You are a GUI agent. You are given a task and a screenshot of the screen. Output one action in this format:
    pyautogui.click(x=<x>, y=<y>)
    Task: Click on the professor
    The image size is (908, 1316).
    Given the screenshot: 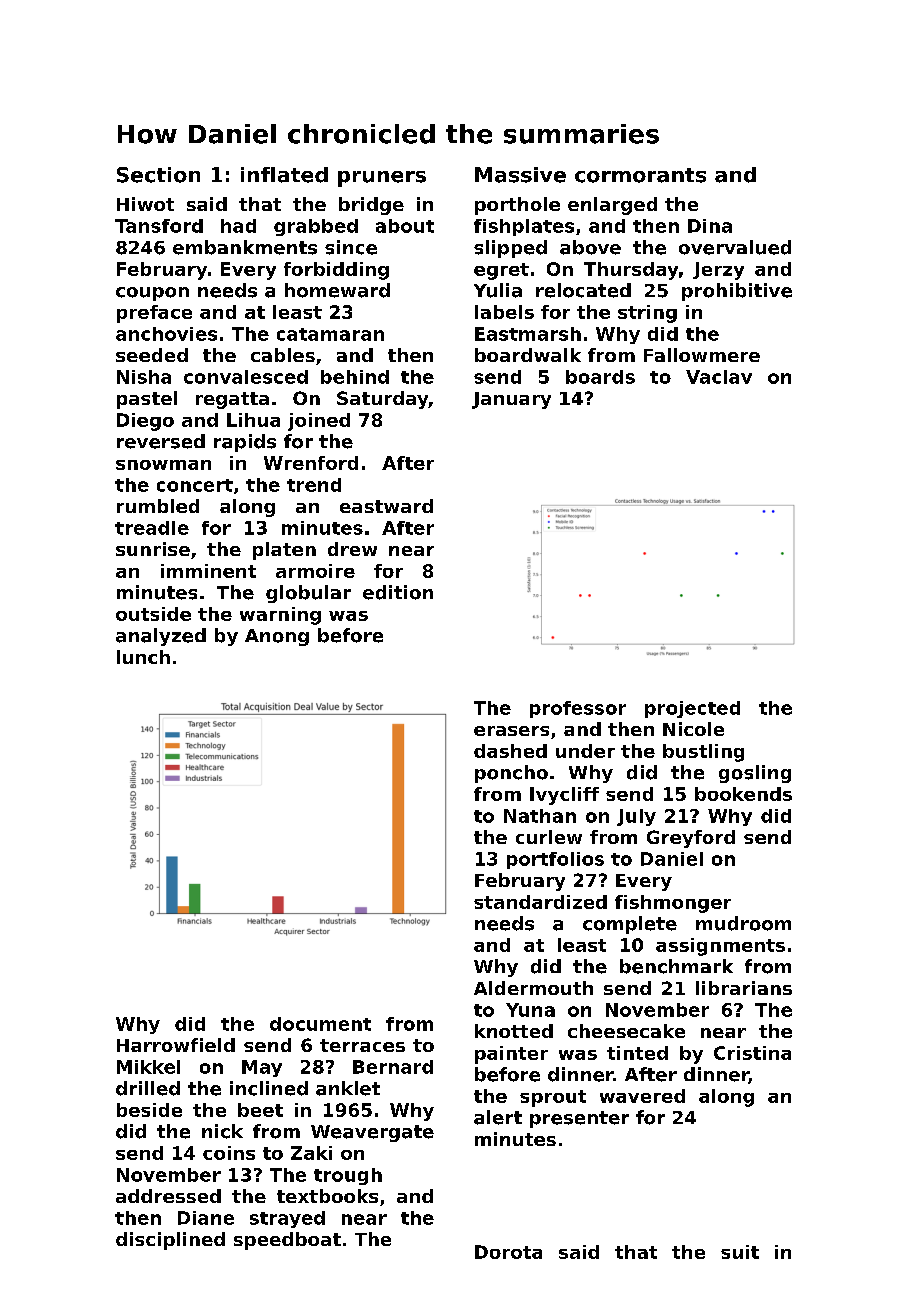 What is the action you would take?
    pyautogui.click(x=578, y=709)
